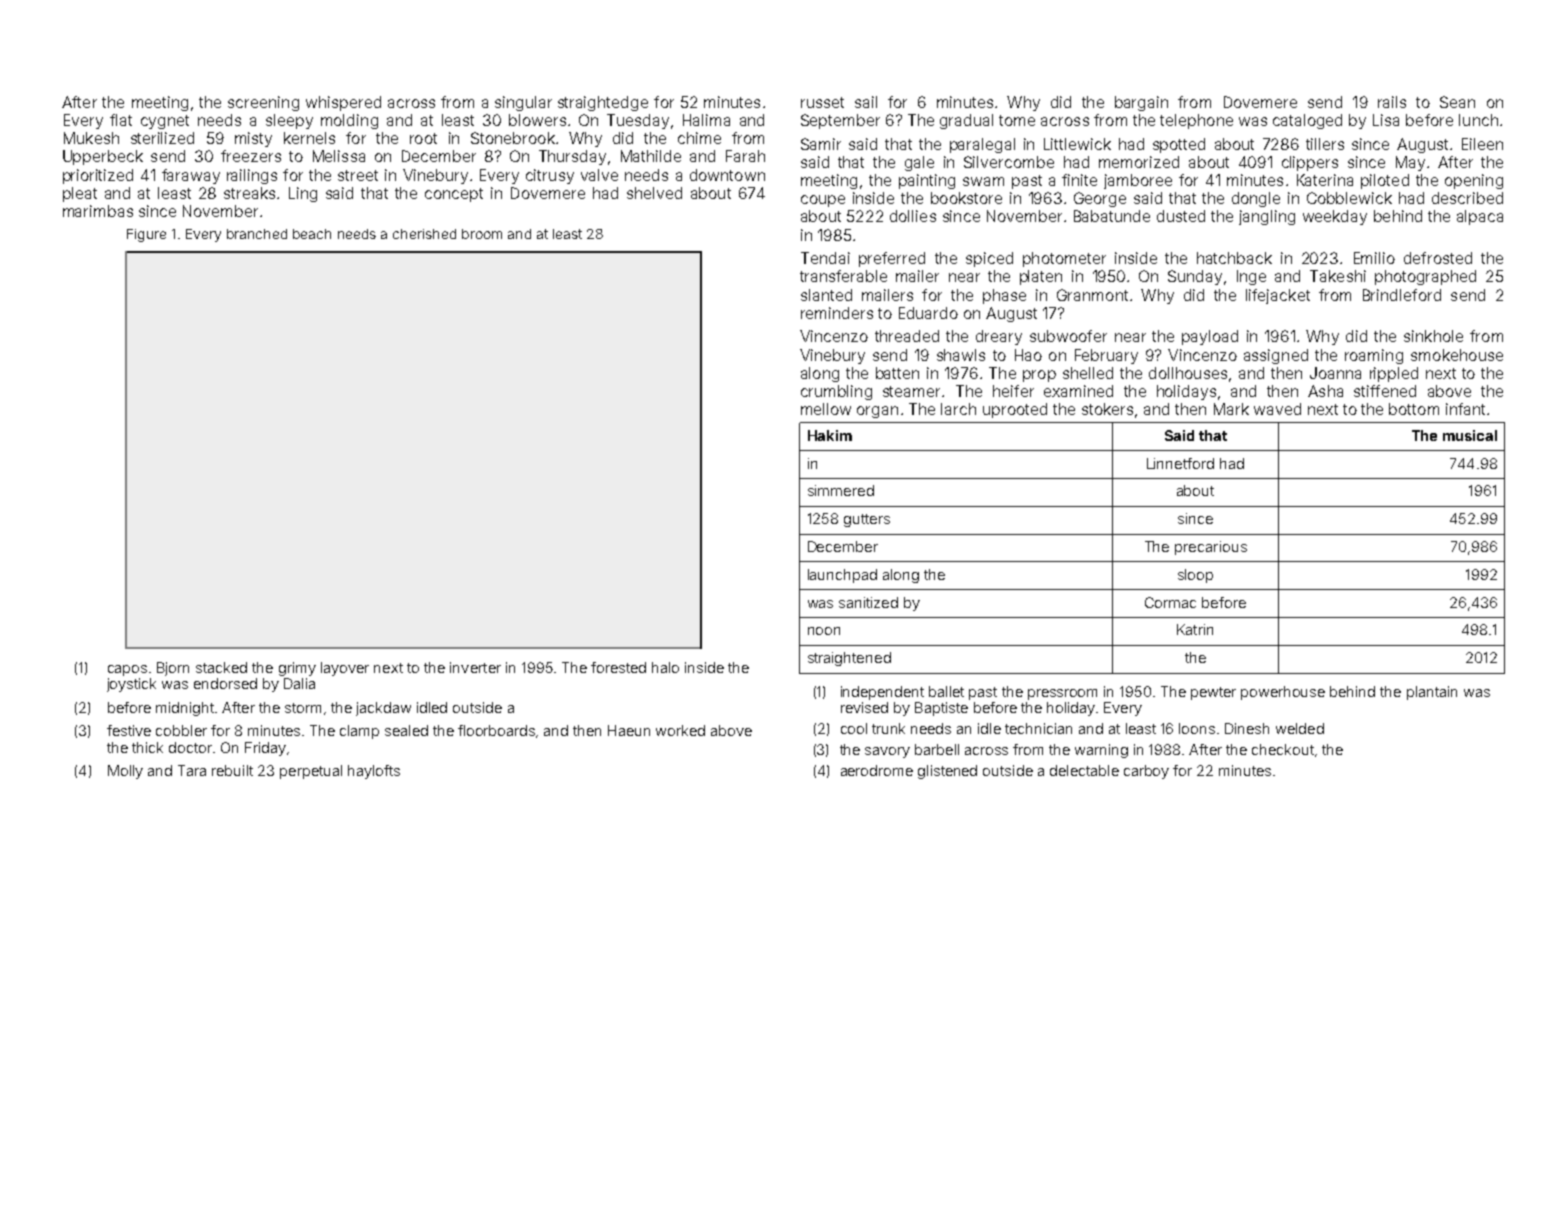 Image resolution: width=1566 pixels, height=1210 pixels. Describe the element at coordinates (1433, 336) in the page. I see `sinkhole` at that location.
